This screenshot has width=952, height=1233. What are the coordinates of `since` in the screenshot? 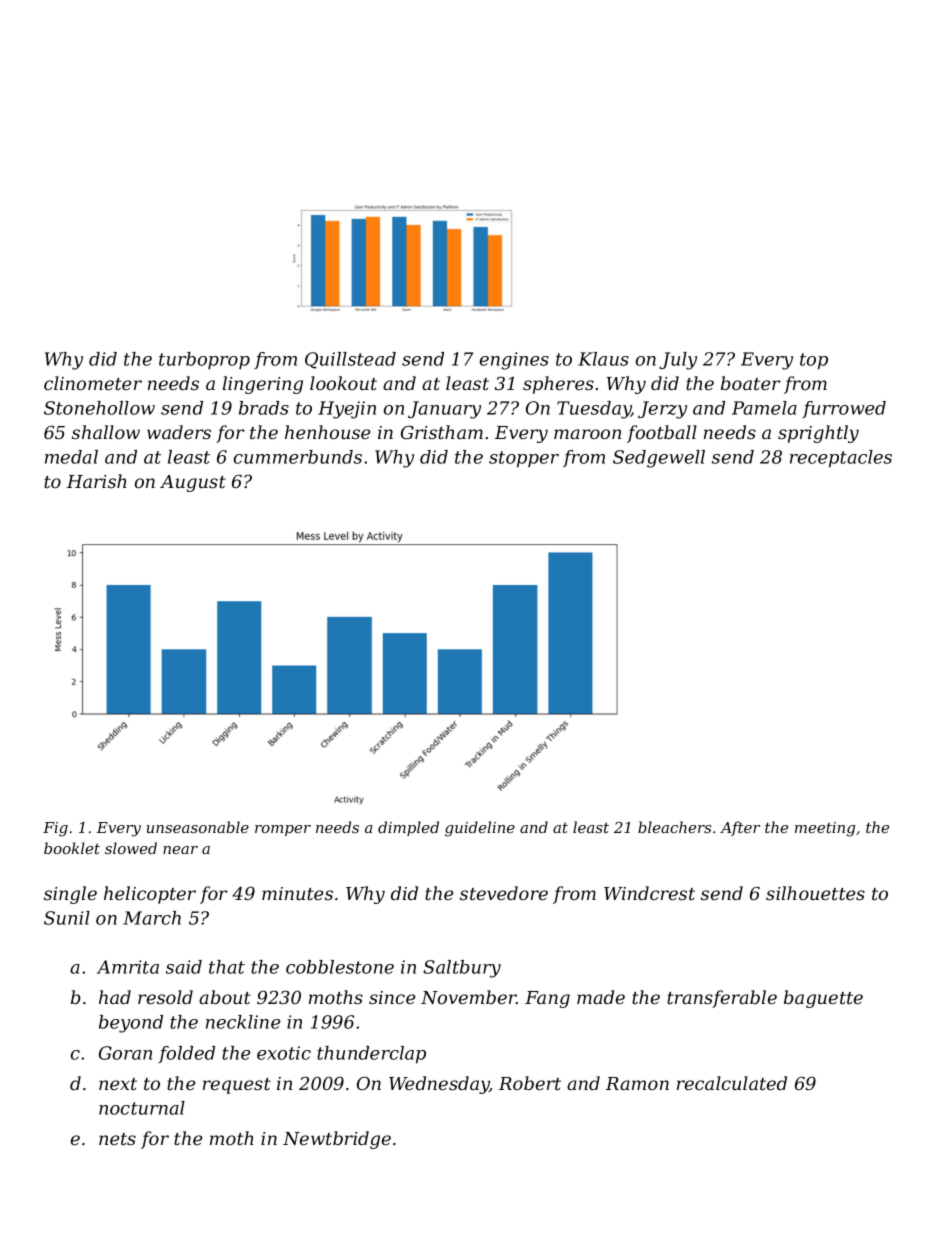 It's located at (392, 997).
